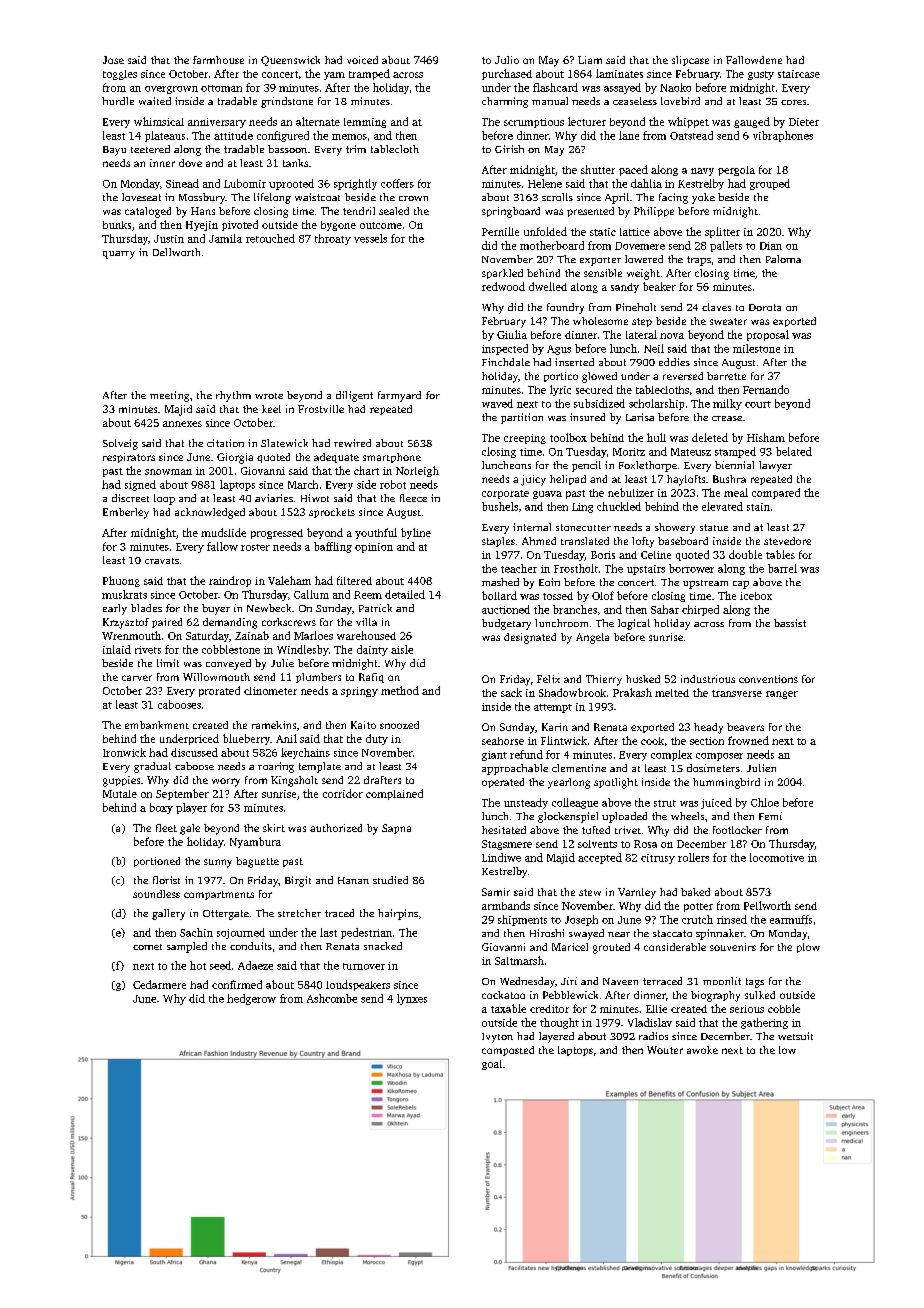 This screenshot has width=924, height=1308. I want to click on goal, so click(492, 1065).
